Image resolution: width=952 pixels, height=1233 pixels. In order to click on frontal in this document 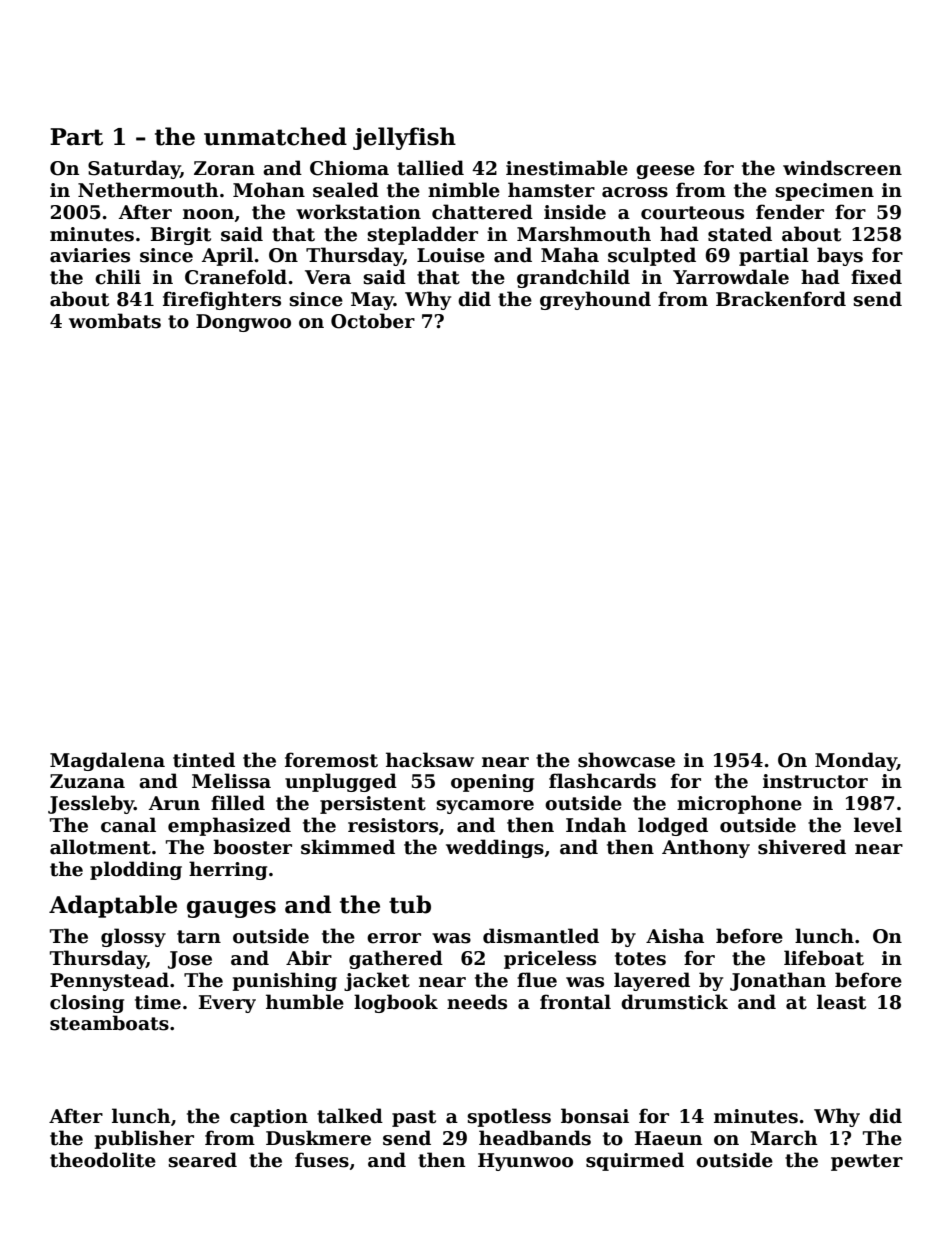, I will do `click(575, 1002)`.
